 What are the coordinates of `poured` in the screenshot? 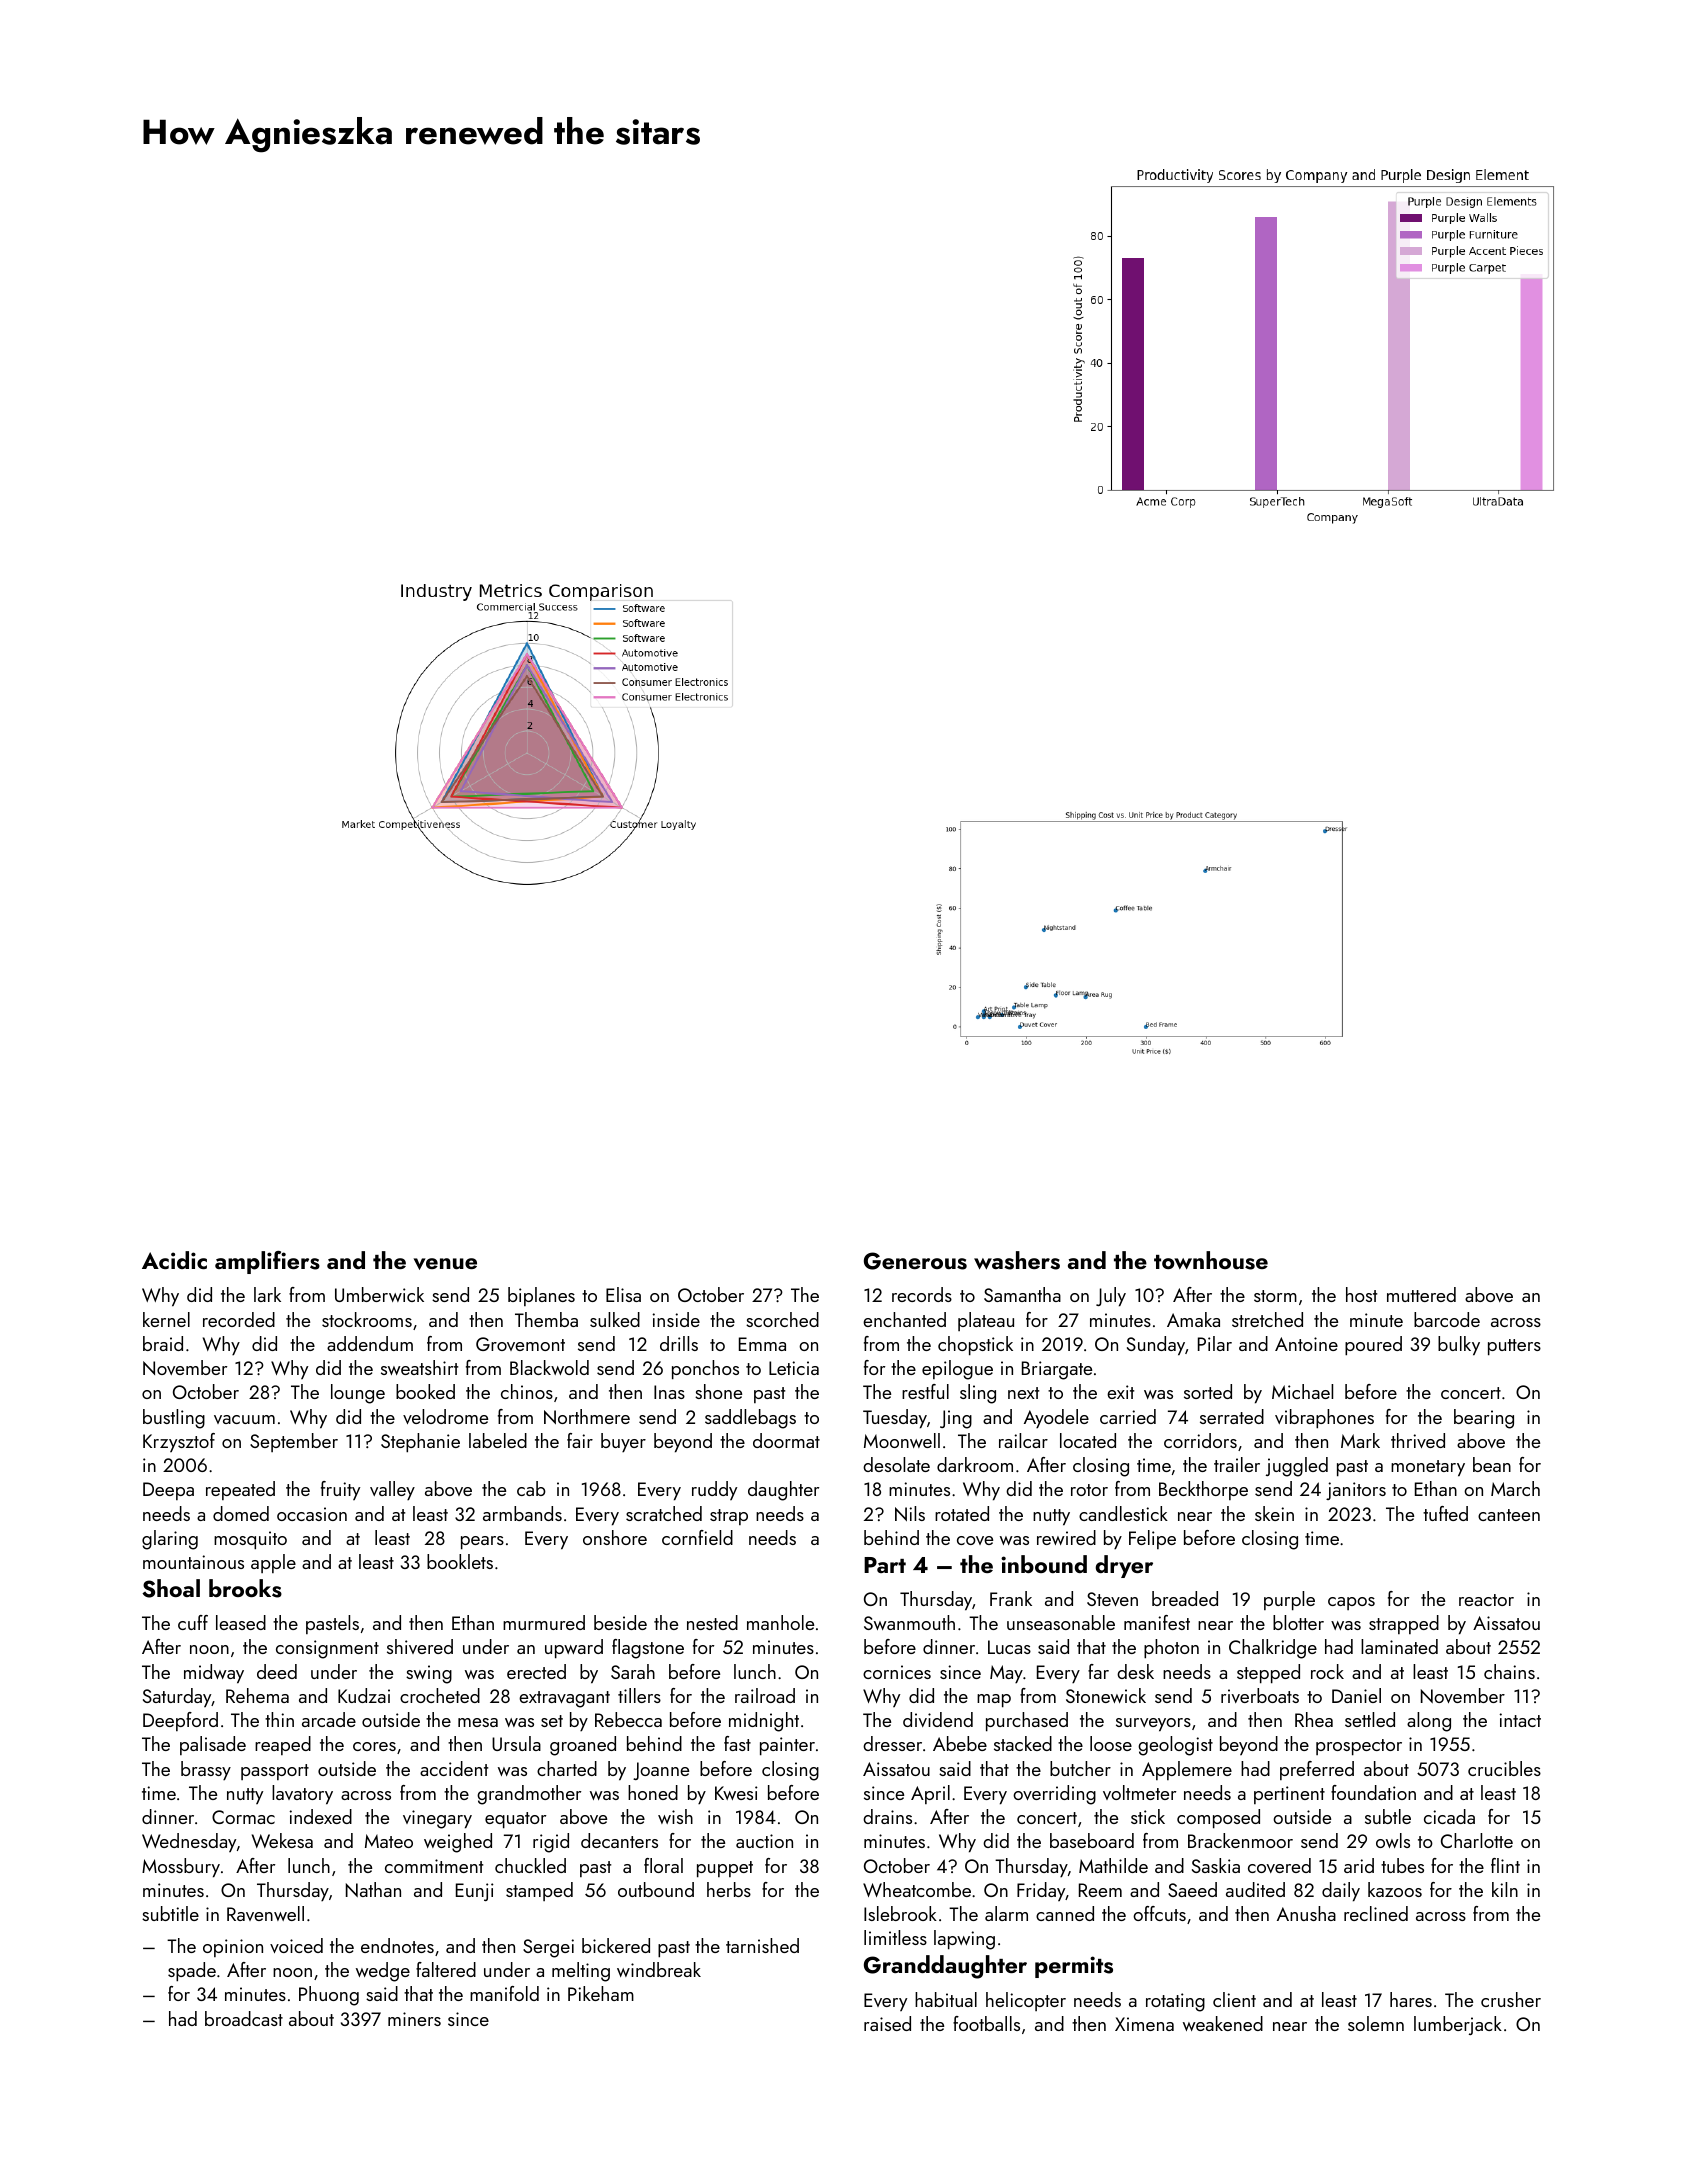 It's located at (1373, 1346).
